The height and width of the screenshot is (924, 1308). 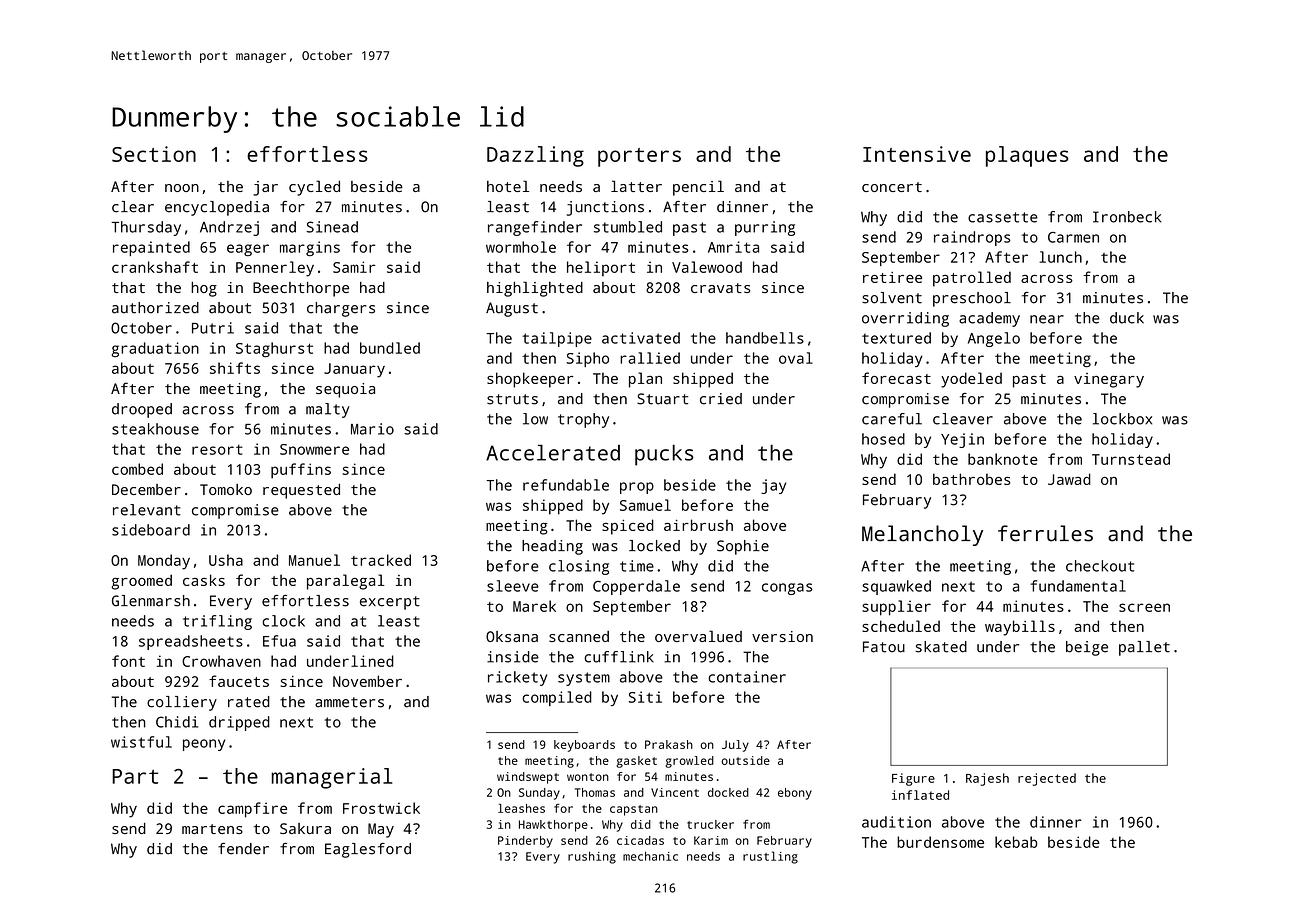 I want to click on screen, so click(x=1144, y=607).
